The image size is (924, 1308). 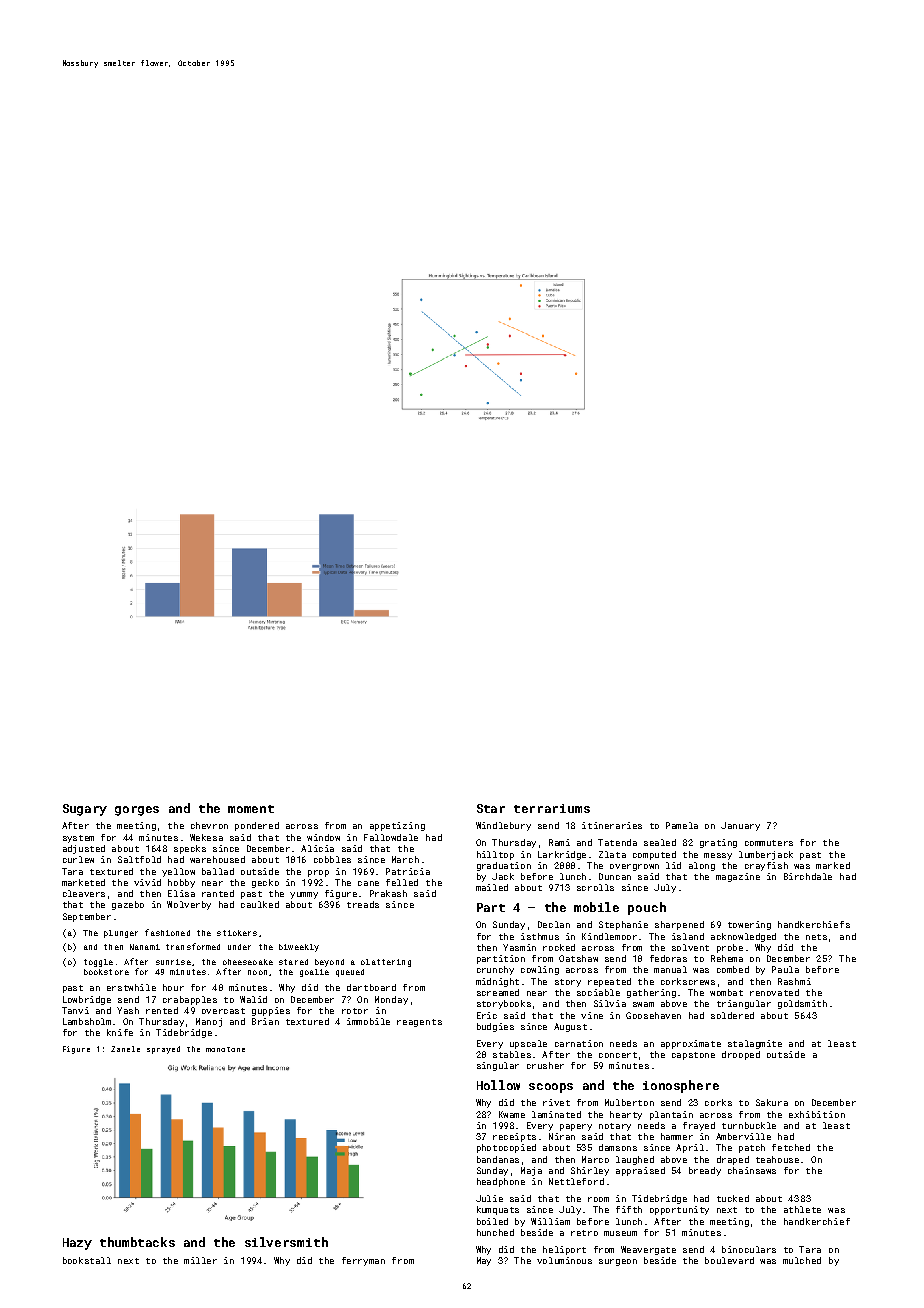 I want to click on miller, so click(x=200, y=1260).
